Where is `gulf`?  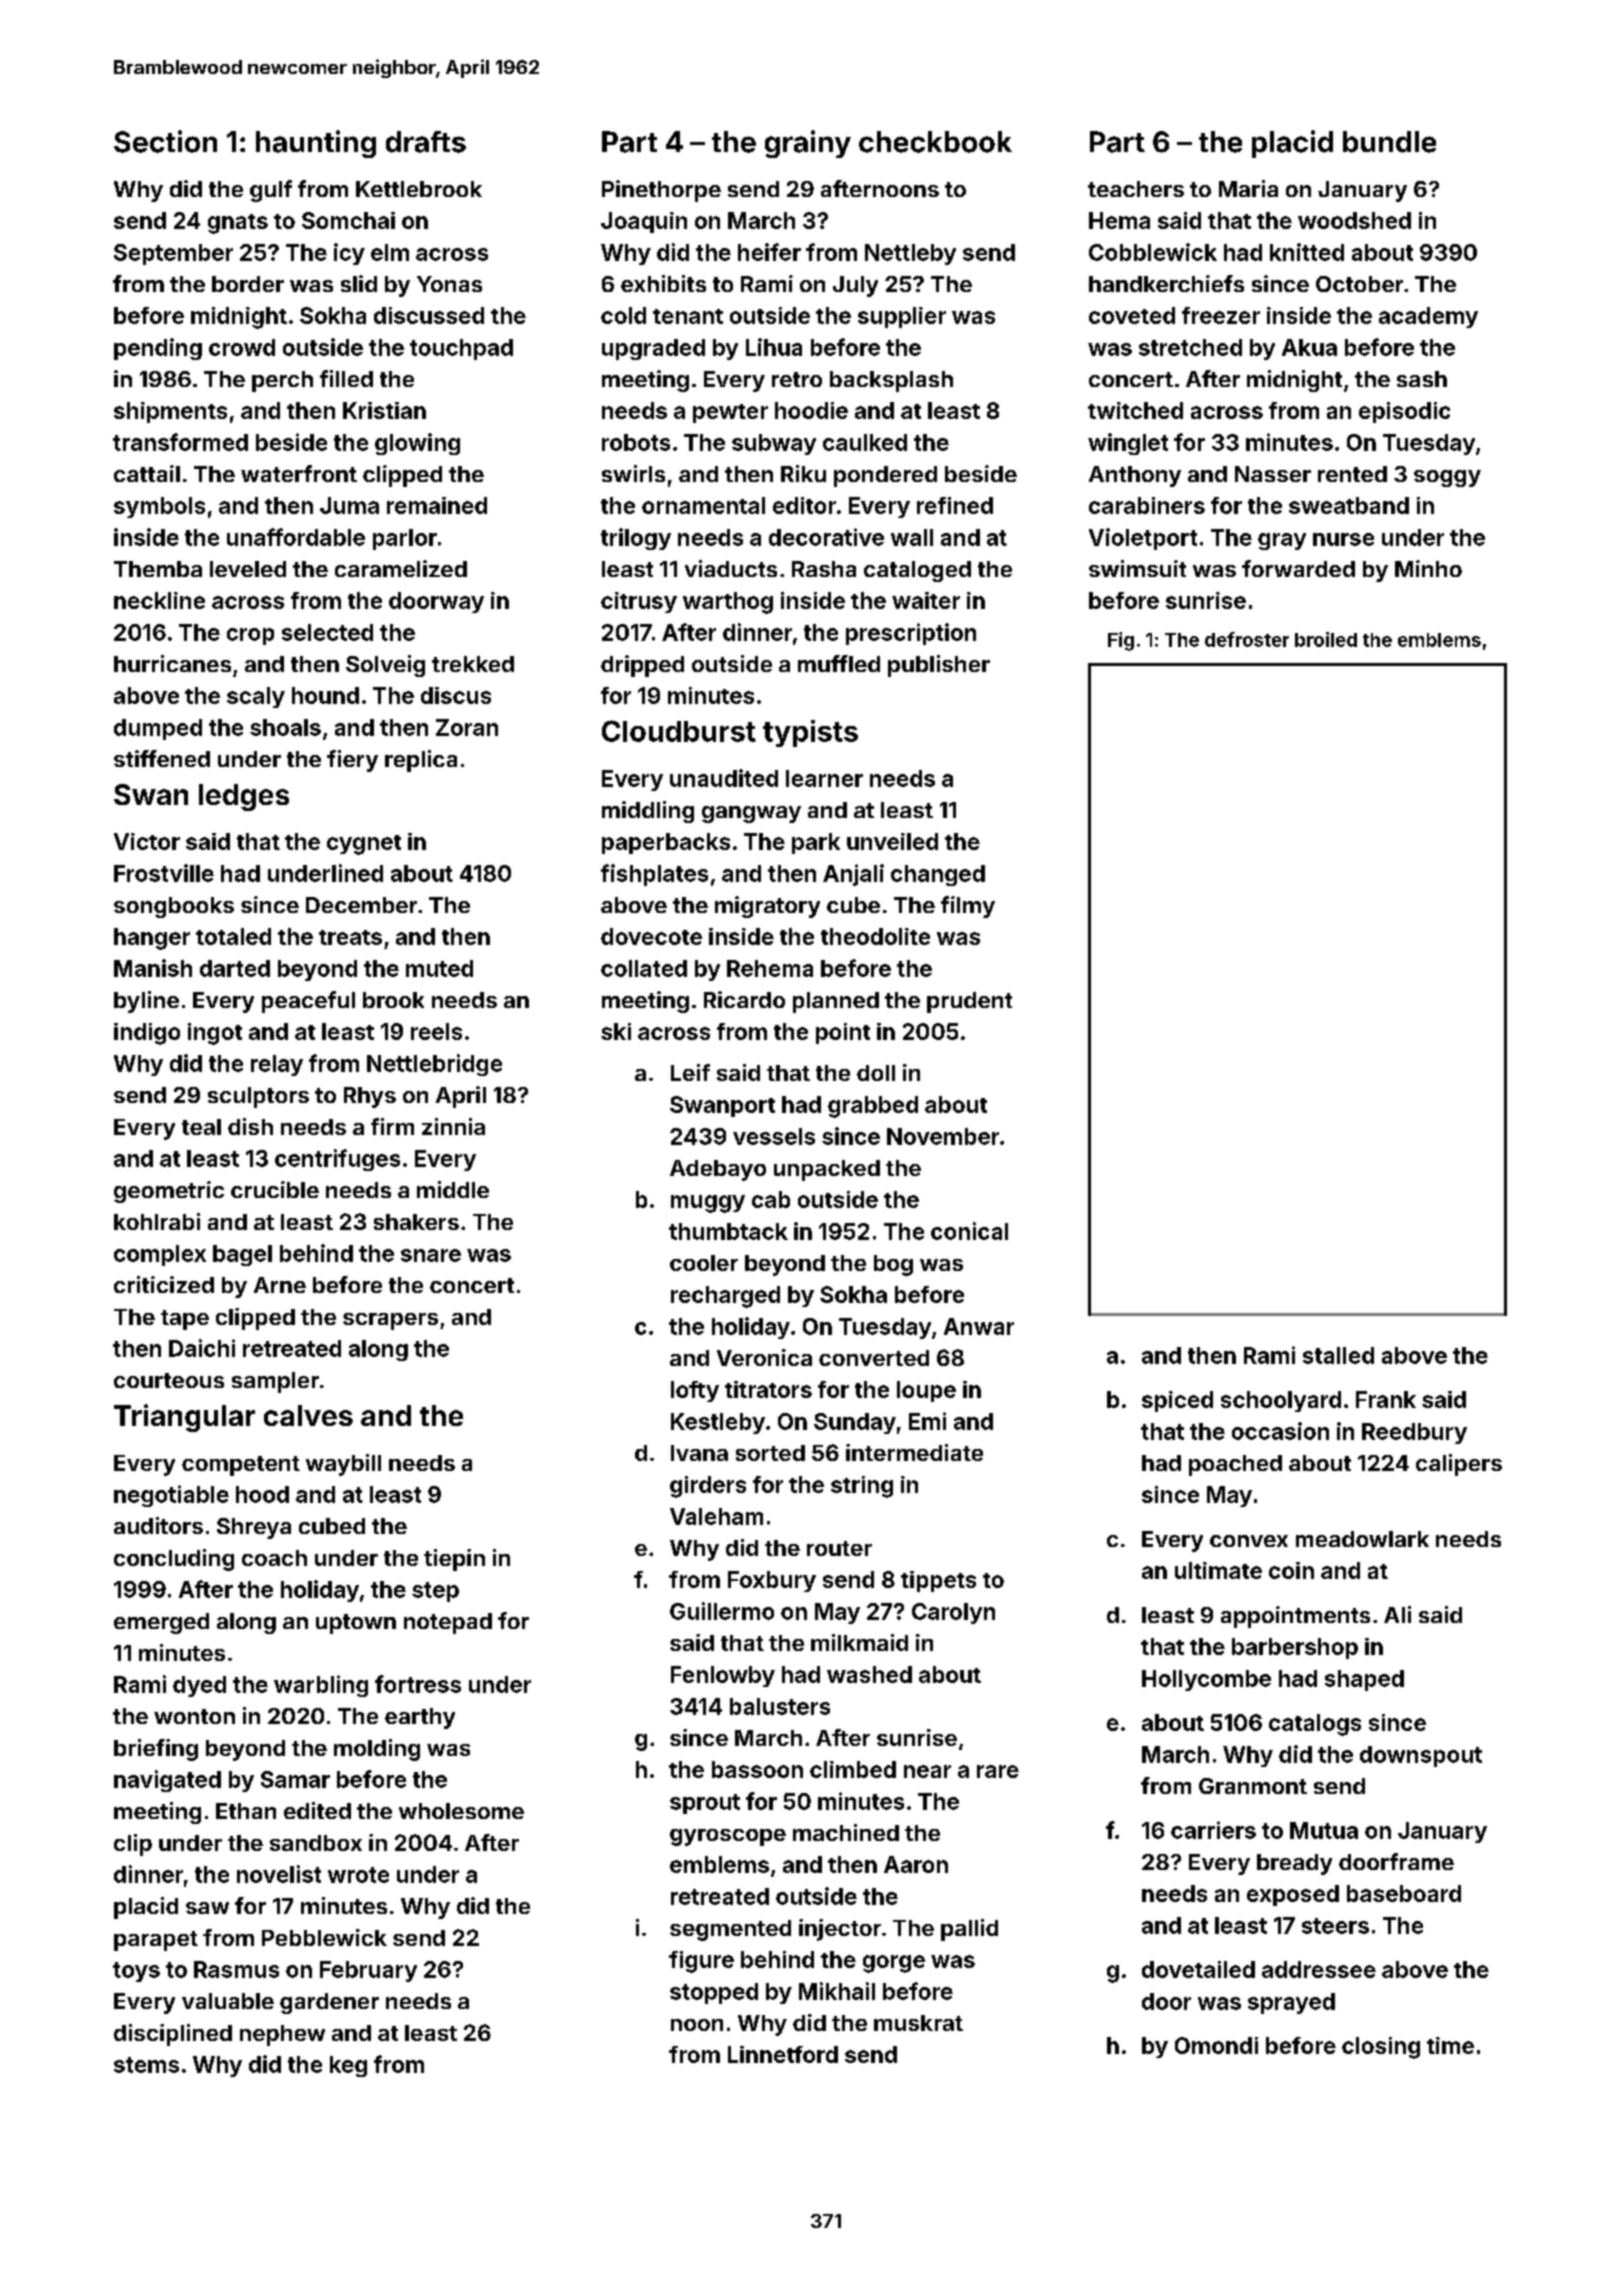 gulf is located at coordinates (271, 191).
